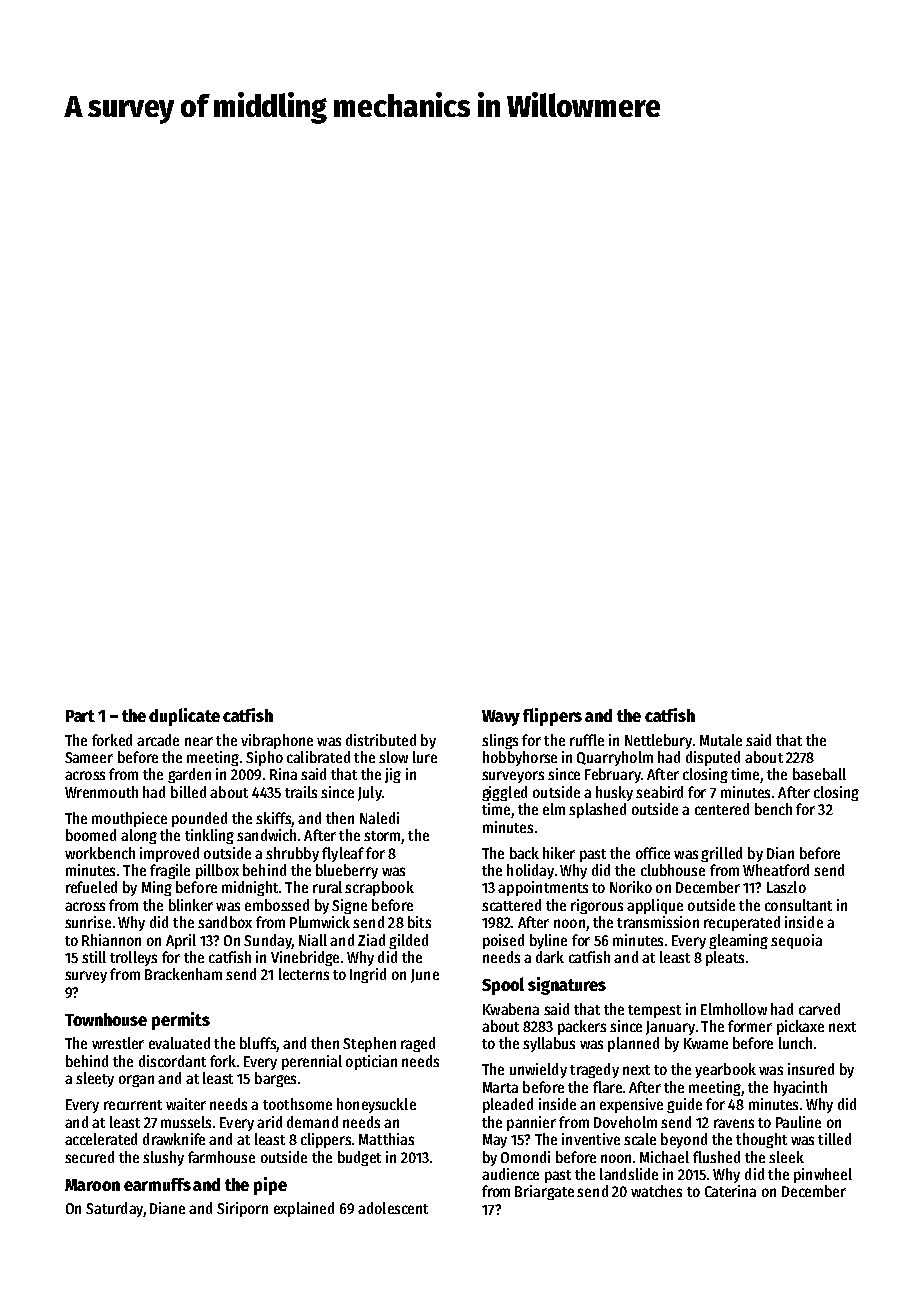 This document has width=924, height=1308. What do you see at coordinates (559, 853) in the document?
I see `hiker` at bounding box center [559, 853].
